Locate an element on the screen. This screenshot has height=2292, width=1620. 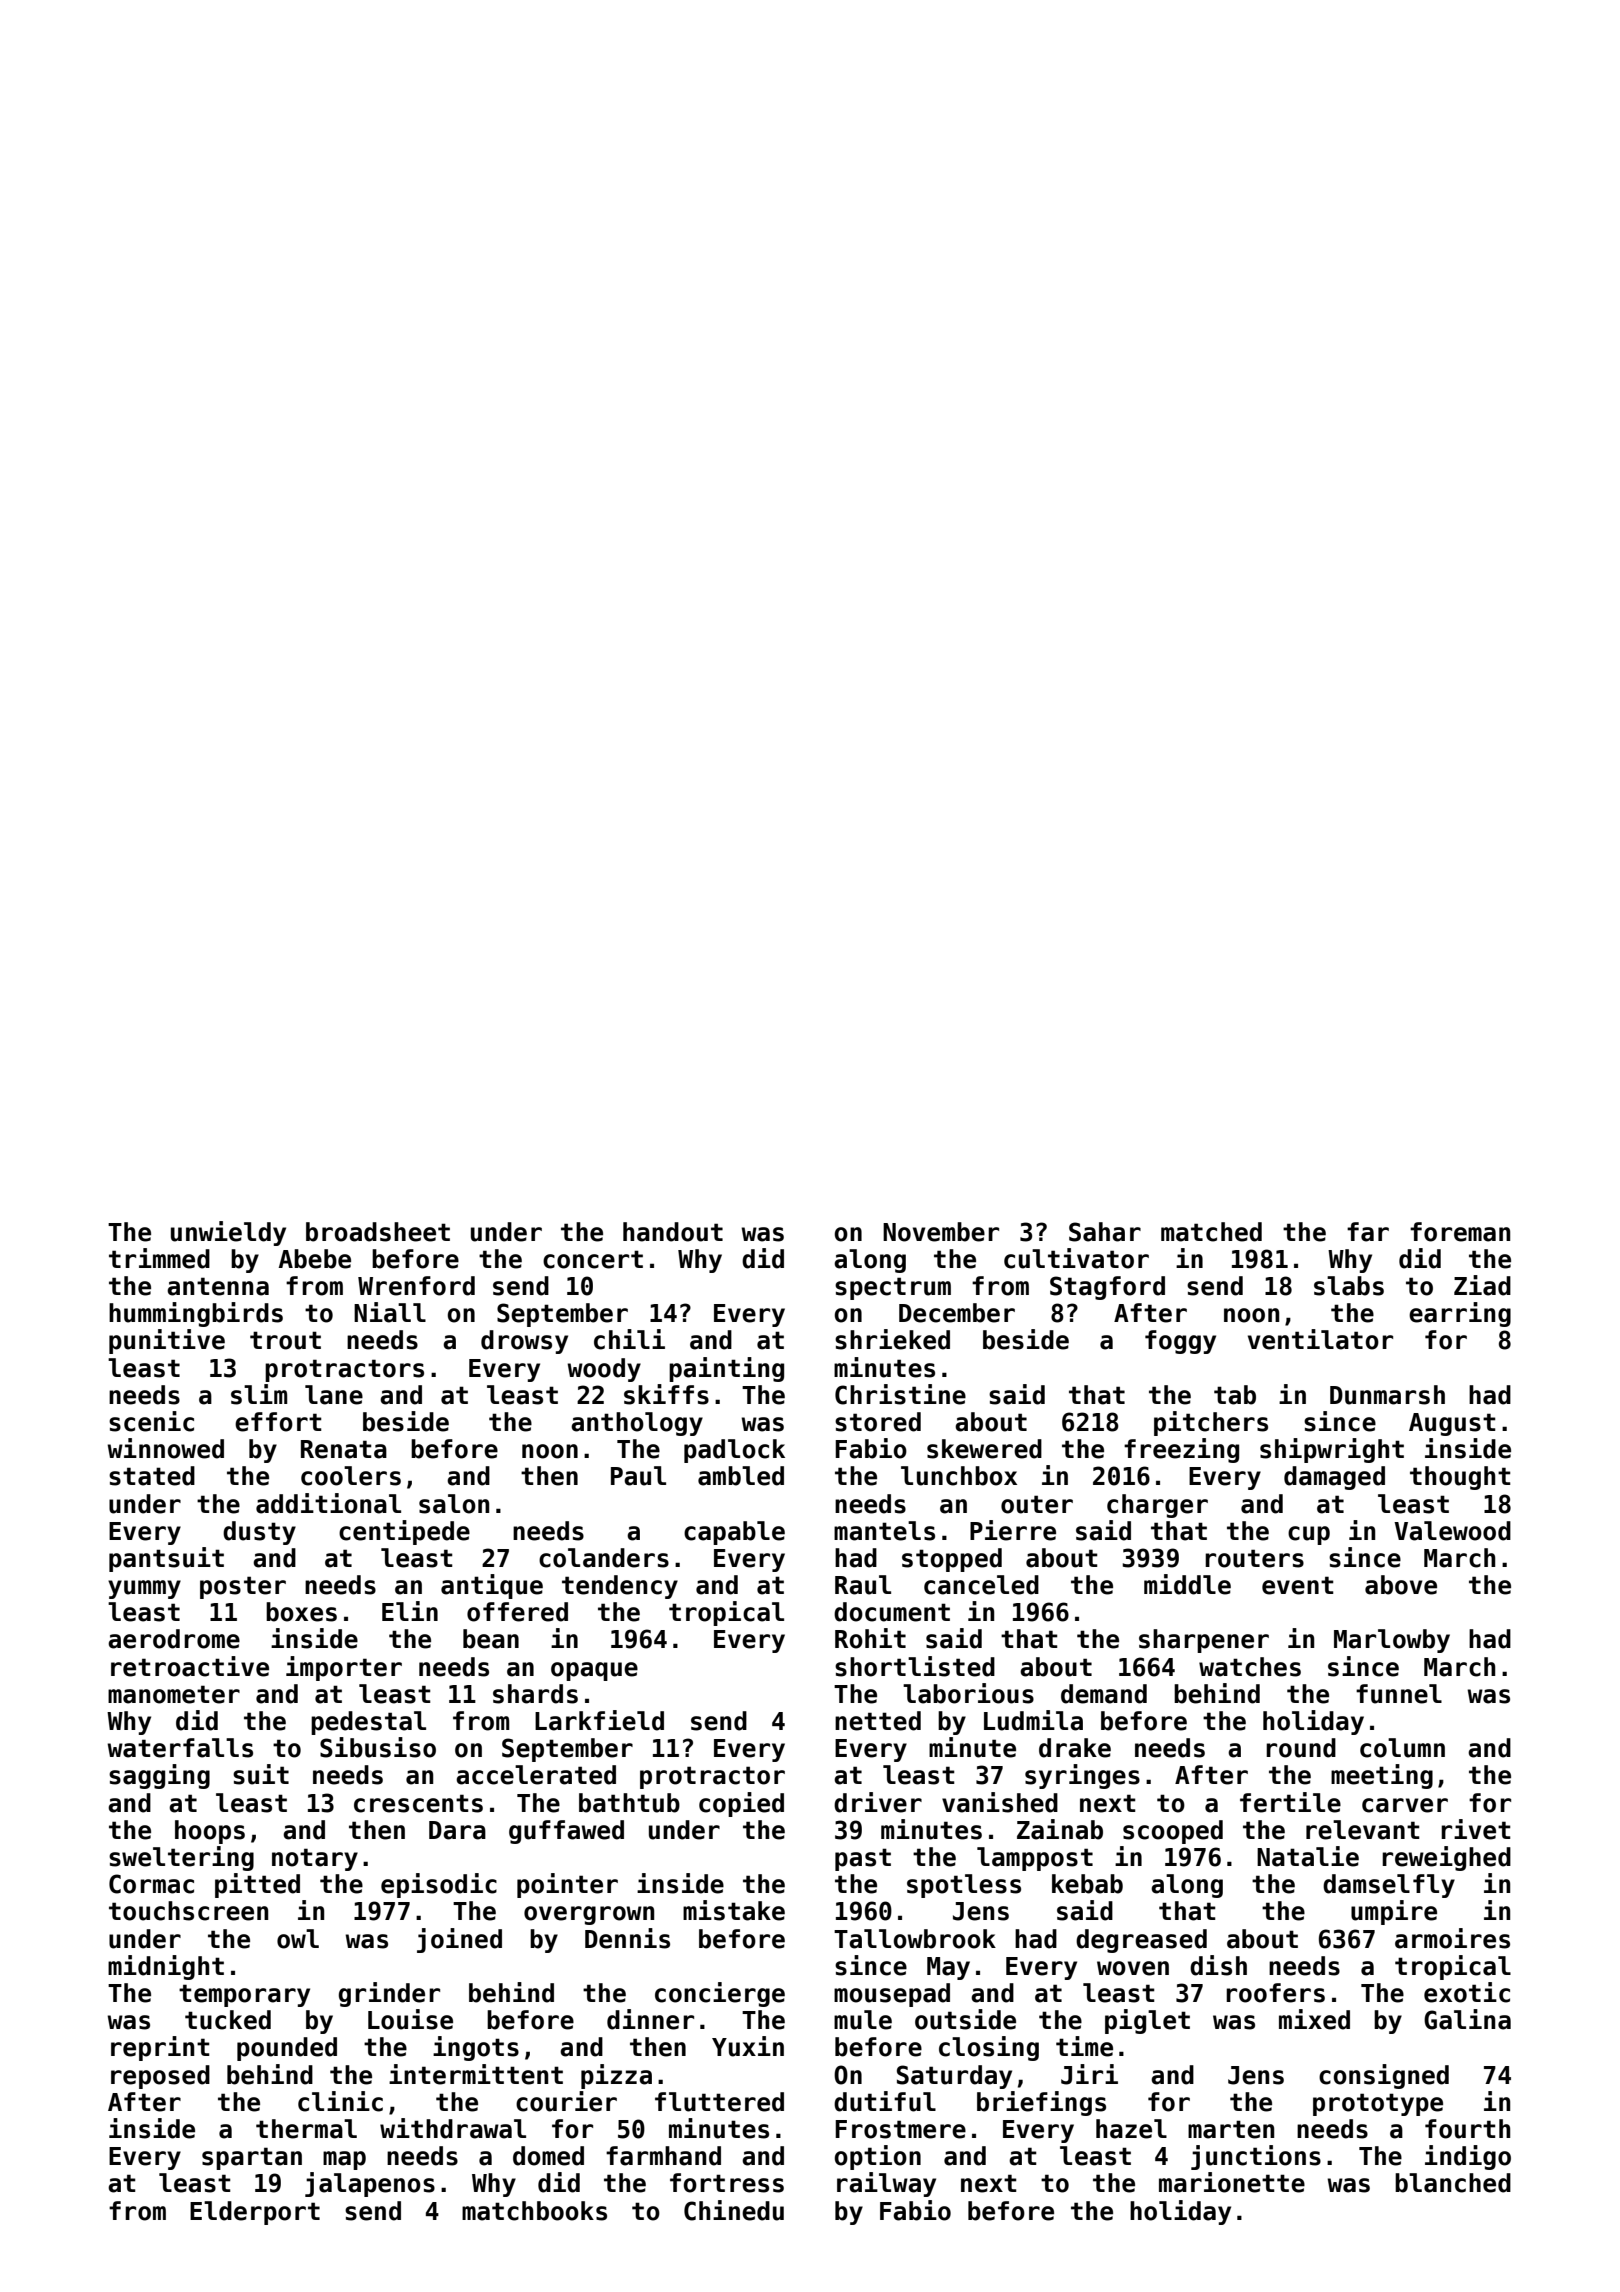
scenic is located at coordinates (151, 1421).
